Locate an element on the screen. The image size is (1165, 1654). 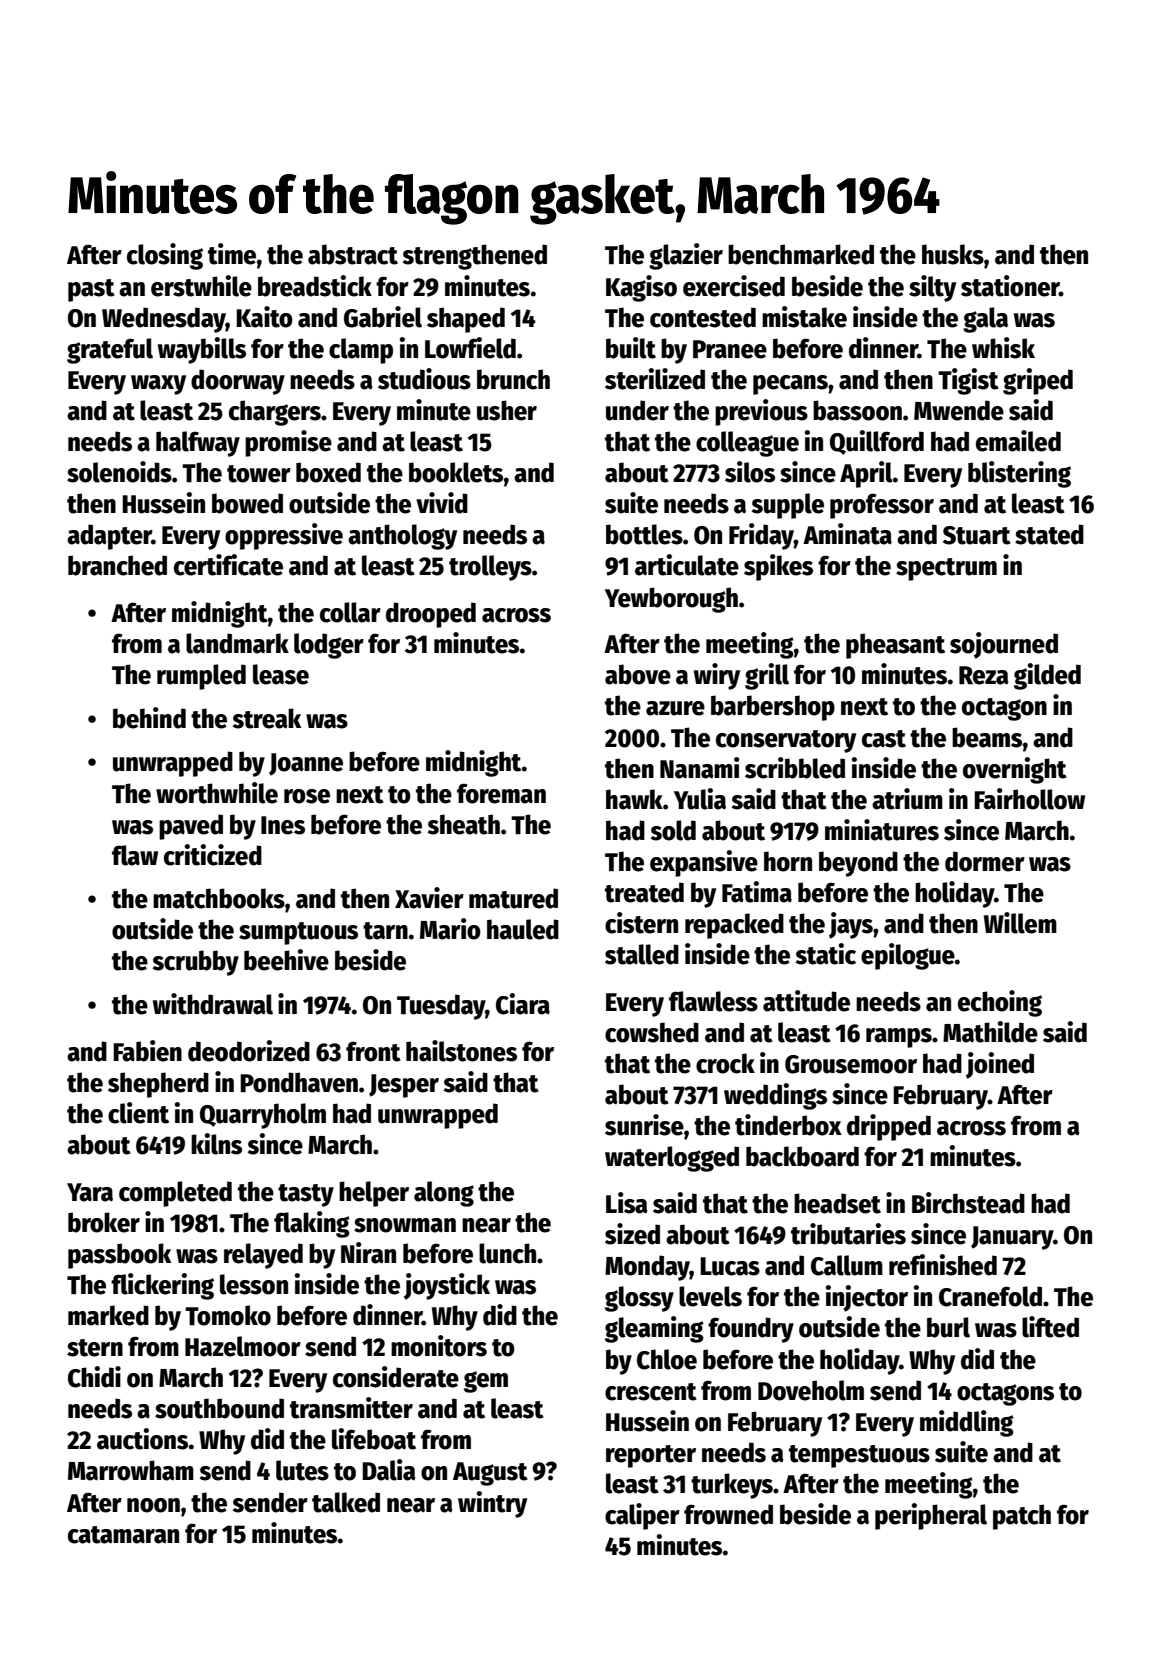
patch is located at coordinates (1022, 1517).
